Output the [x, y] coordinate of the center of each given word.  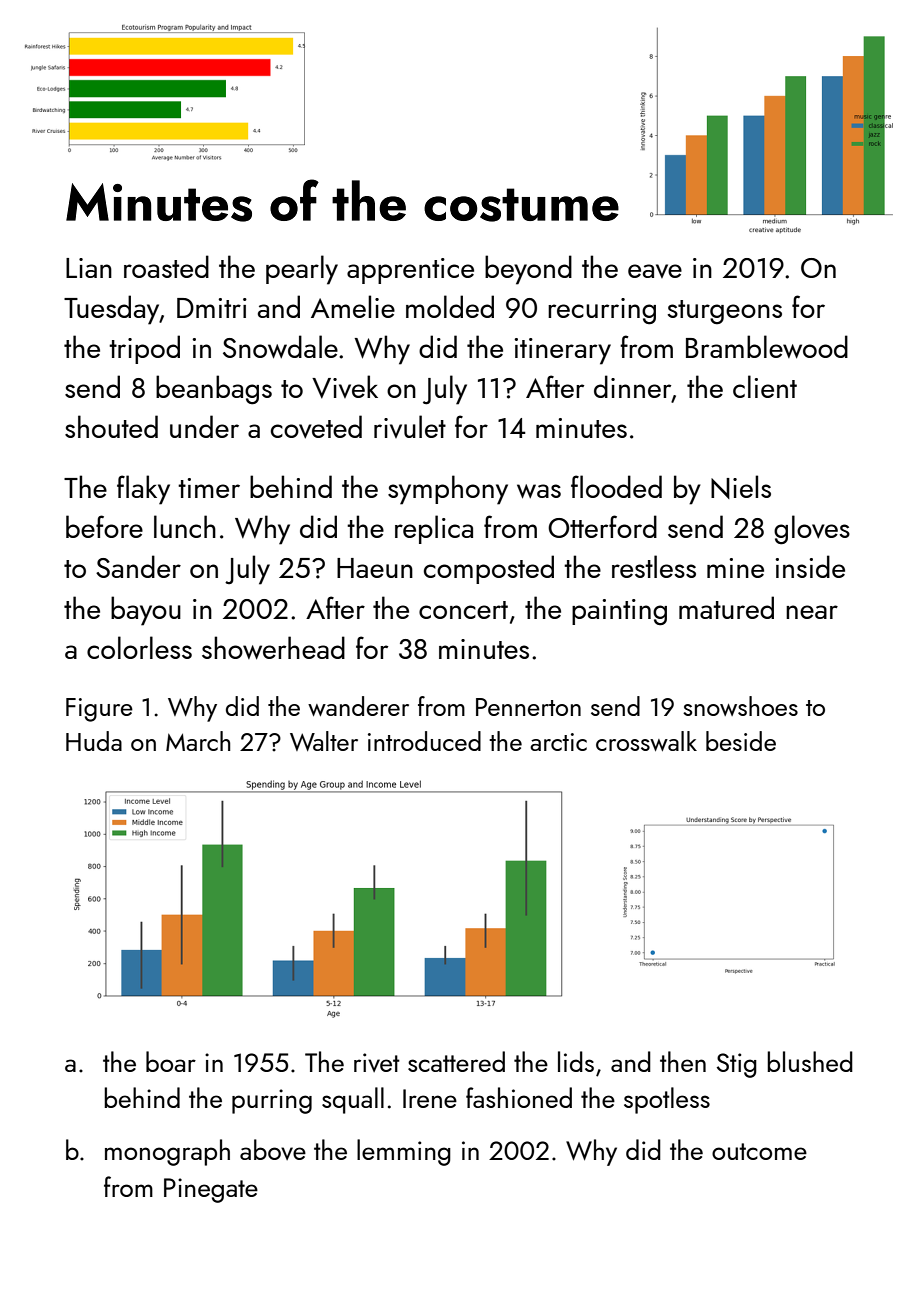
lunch [185, 526]
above [273, 1149]
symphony [448, 490]
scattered [456, 1061]
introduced [424, 741]
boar [171, 1061]
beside [741, 741]
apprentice [410, 271]
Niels [741, 487]
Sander [138, 566]
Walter [324, 741]
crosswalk [646, 741]
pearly [302, 270]
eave [655, 271]
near [812, 612]
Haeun [375, 568]
